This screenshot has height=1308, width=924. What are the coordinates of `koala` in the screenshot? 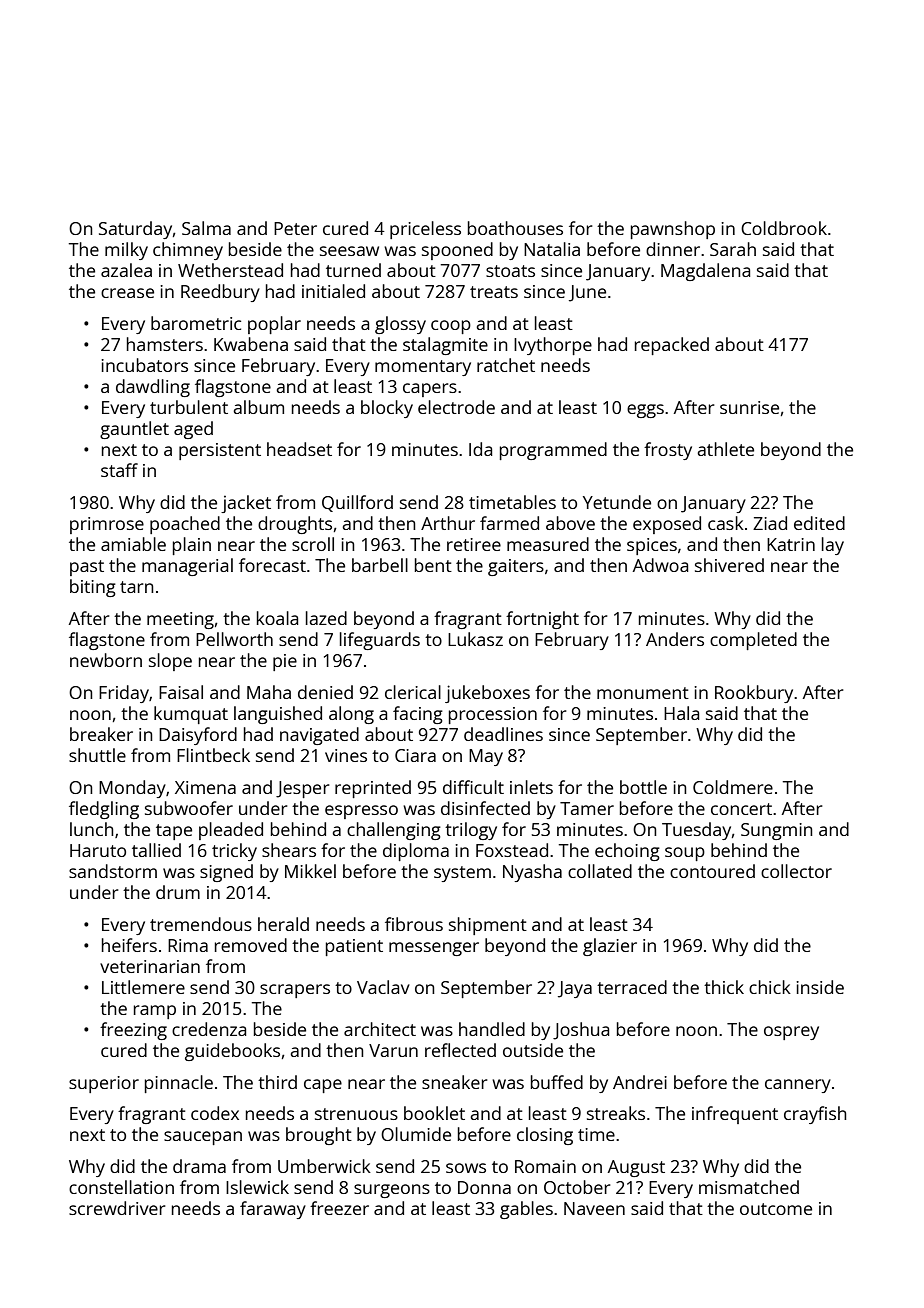 It's located at (277, 618).
